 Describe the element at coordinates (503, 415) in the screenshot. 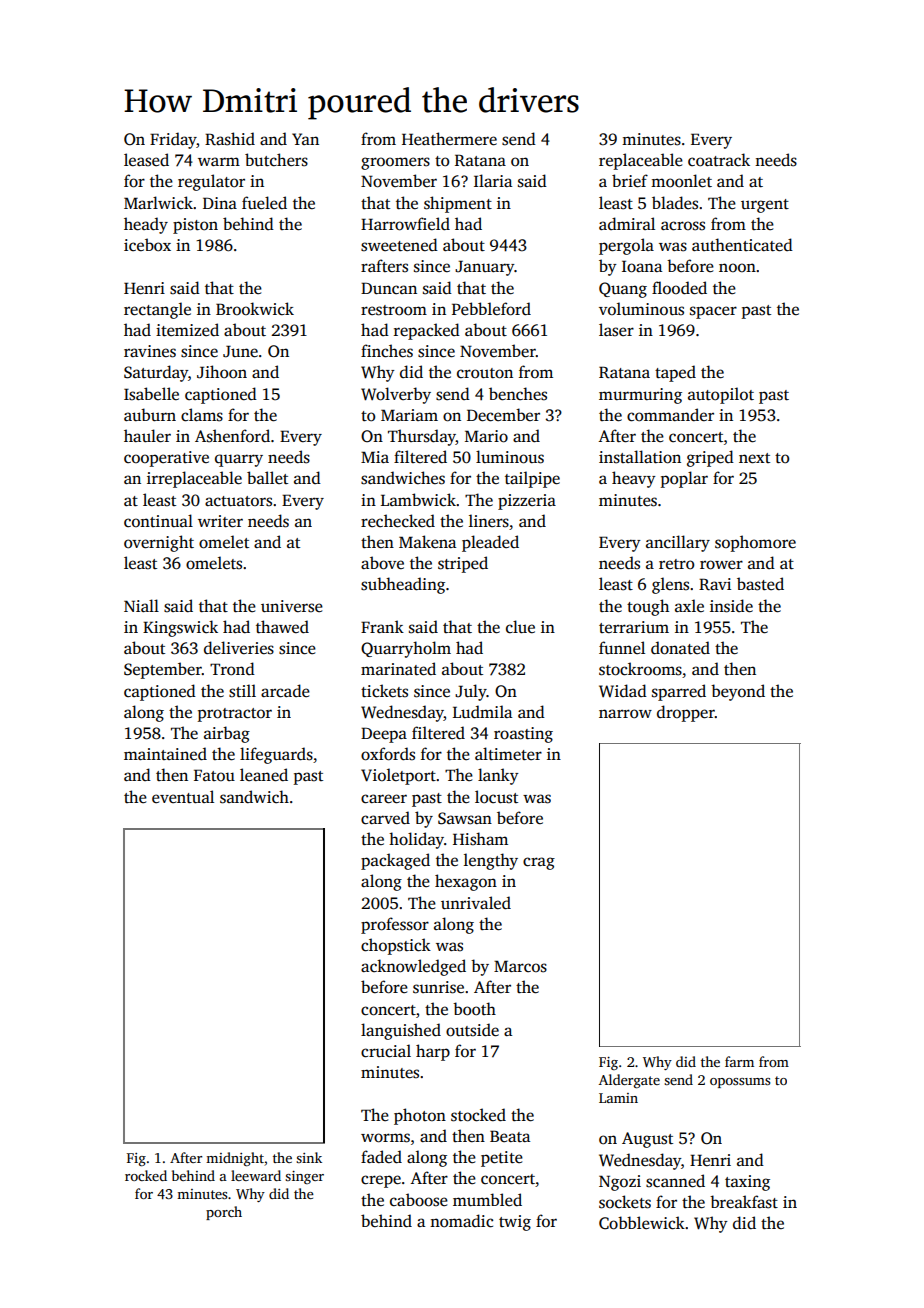

I see `December` at that location.
